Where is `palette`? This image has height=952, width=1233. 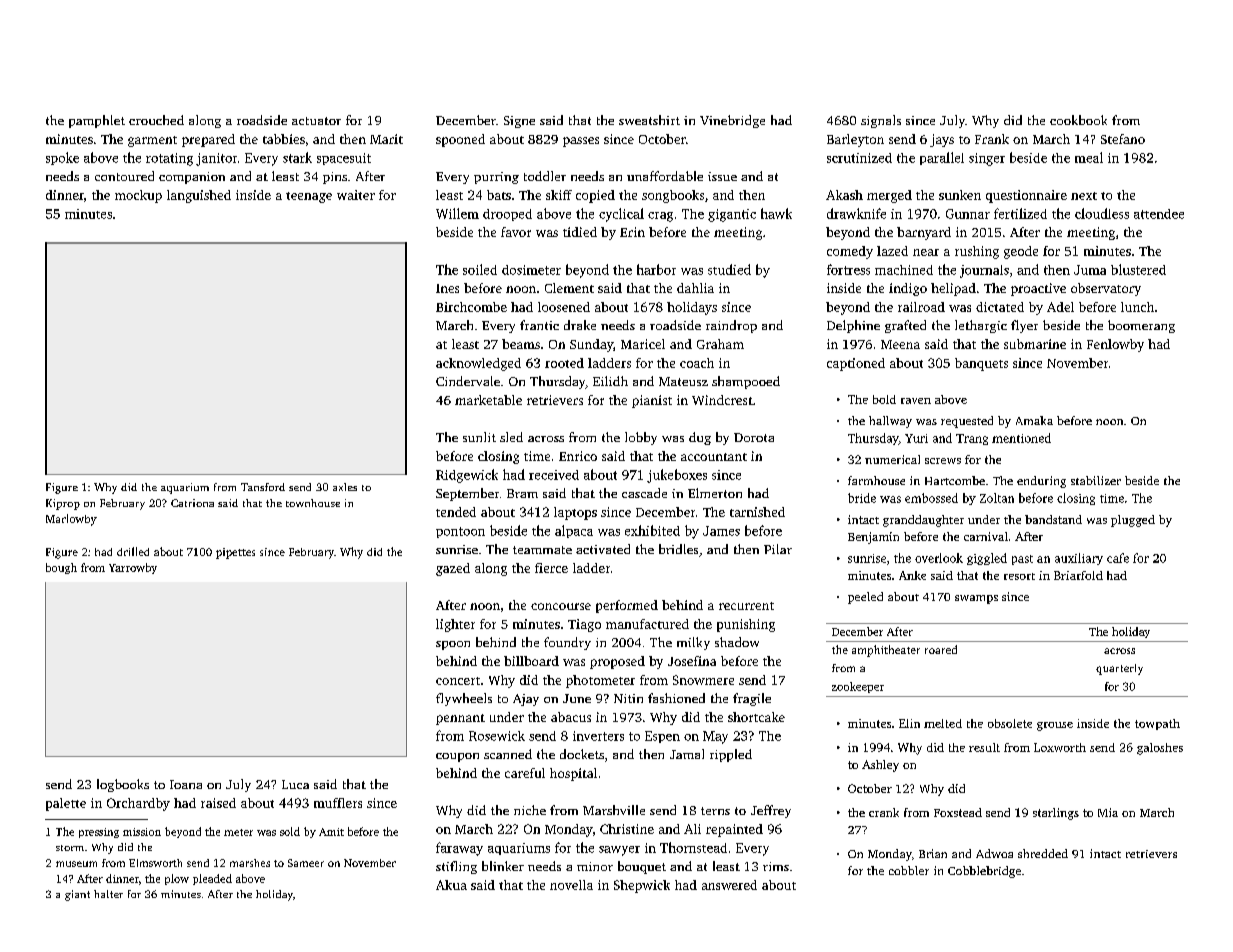 palette is located at coordinates (66, 804).
